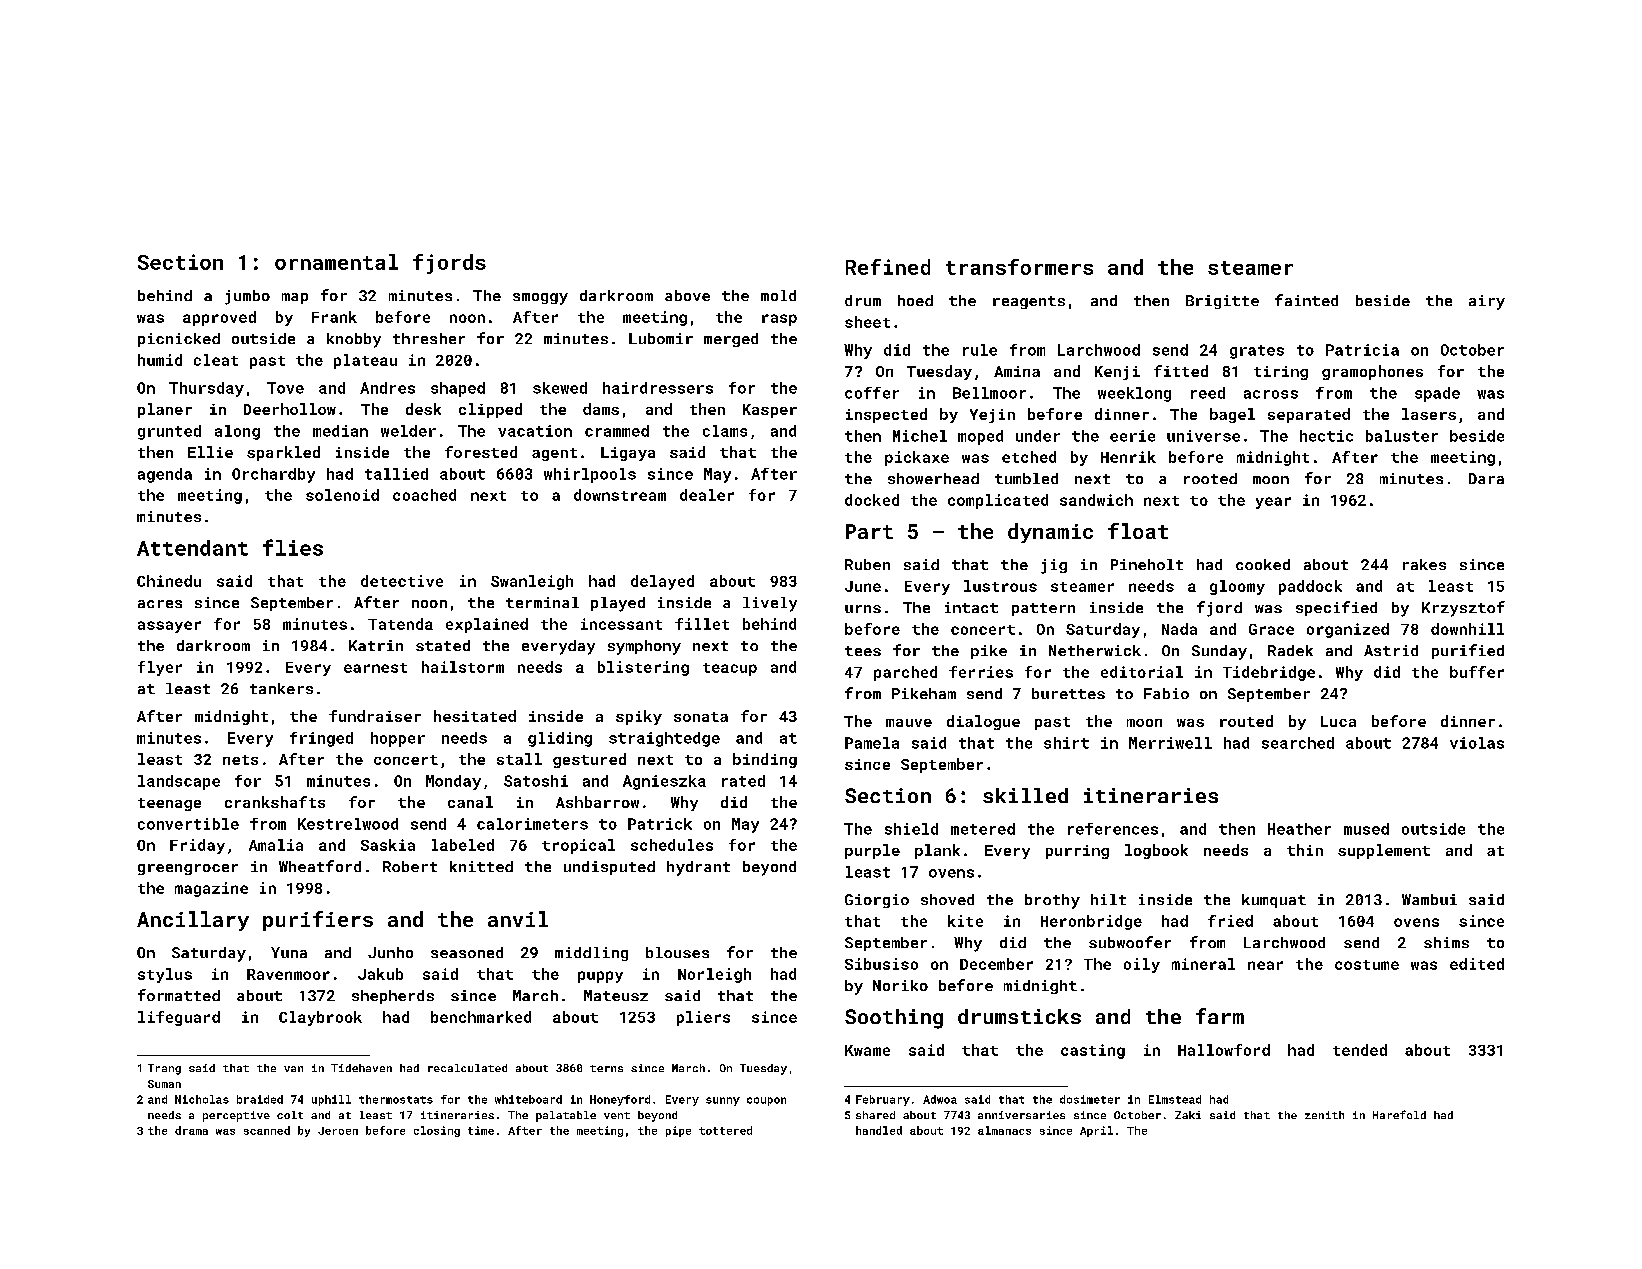 The width and height of the image is (1642, 1269). Describe the element at coordinates (644, 647) in the image. I see `symphony` at that location.
